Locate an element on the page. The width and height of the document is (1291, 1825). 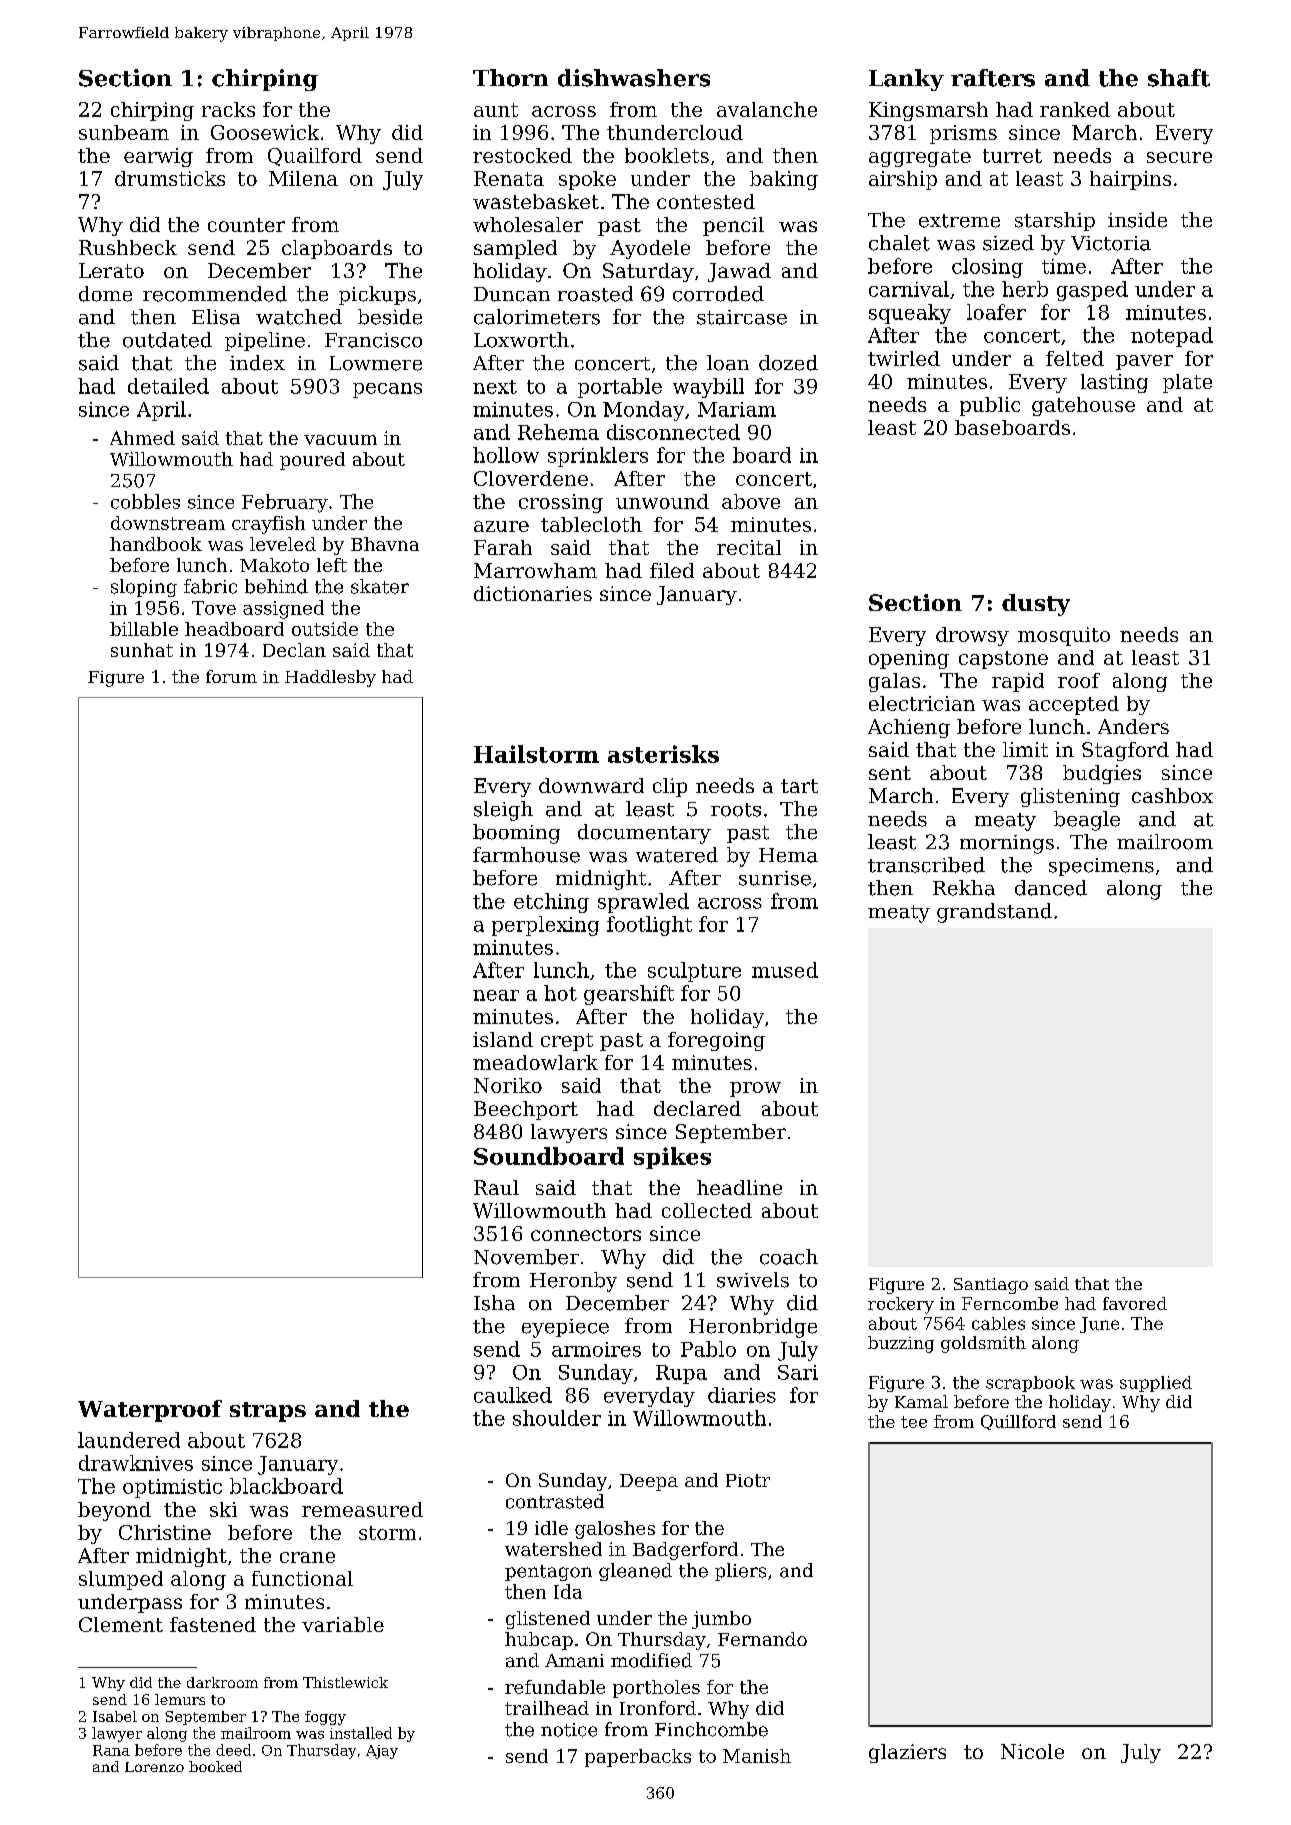
shaft is located at coordinates (1179, 78).
